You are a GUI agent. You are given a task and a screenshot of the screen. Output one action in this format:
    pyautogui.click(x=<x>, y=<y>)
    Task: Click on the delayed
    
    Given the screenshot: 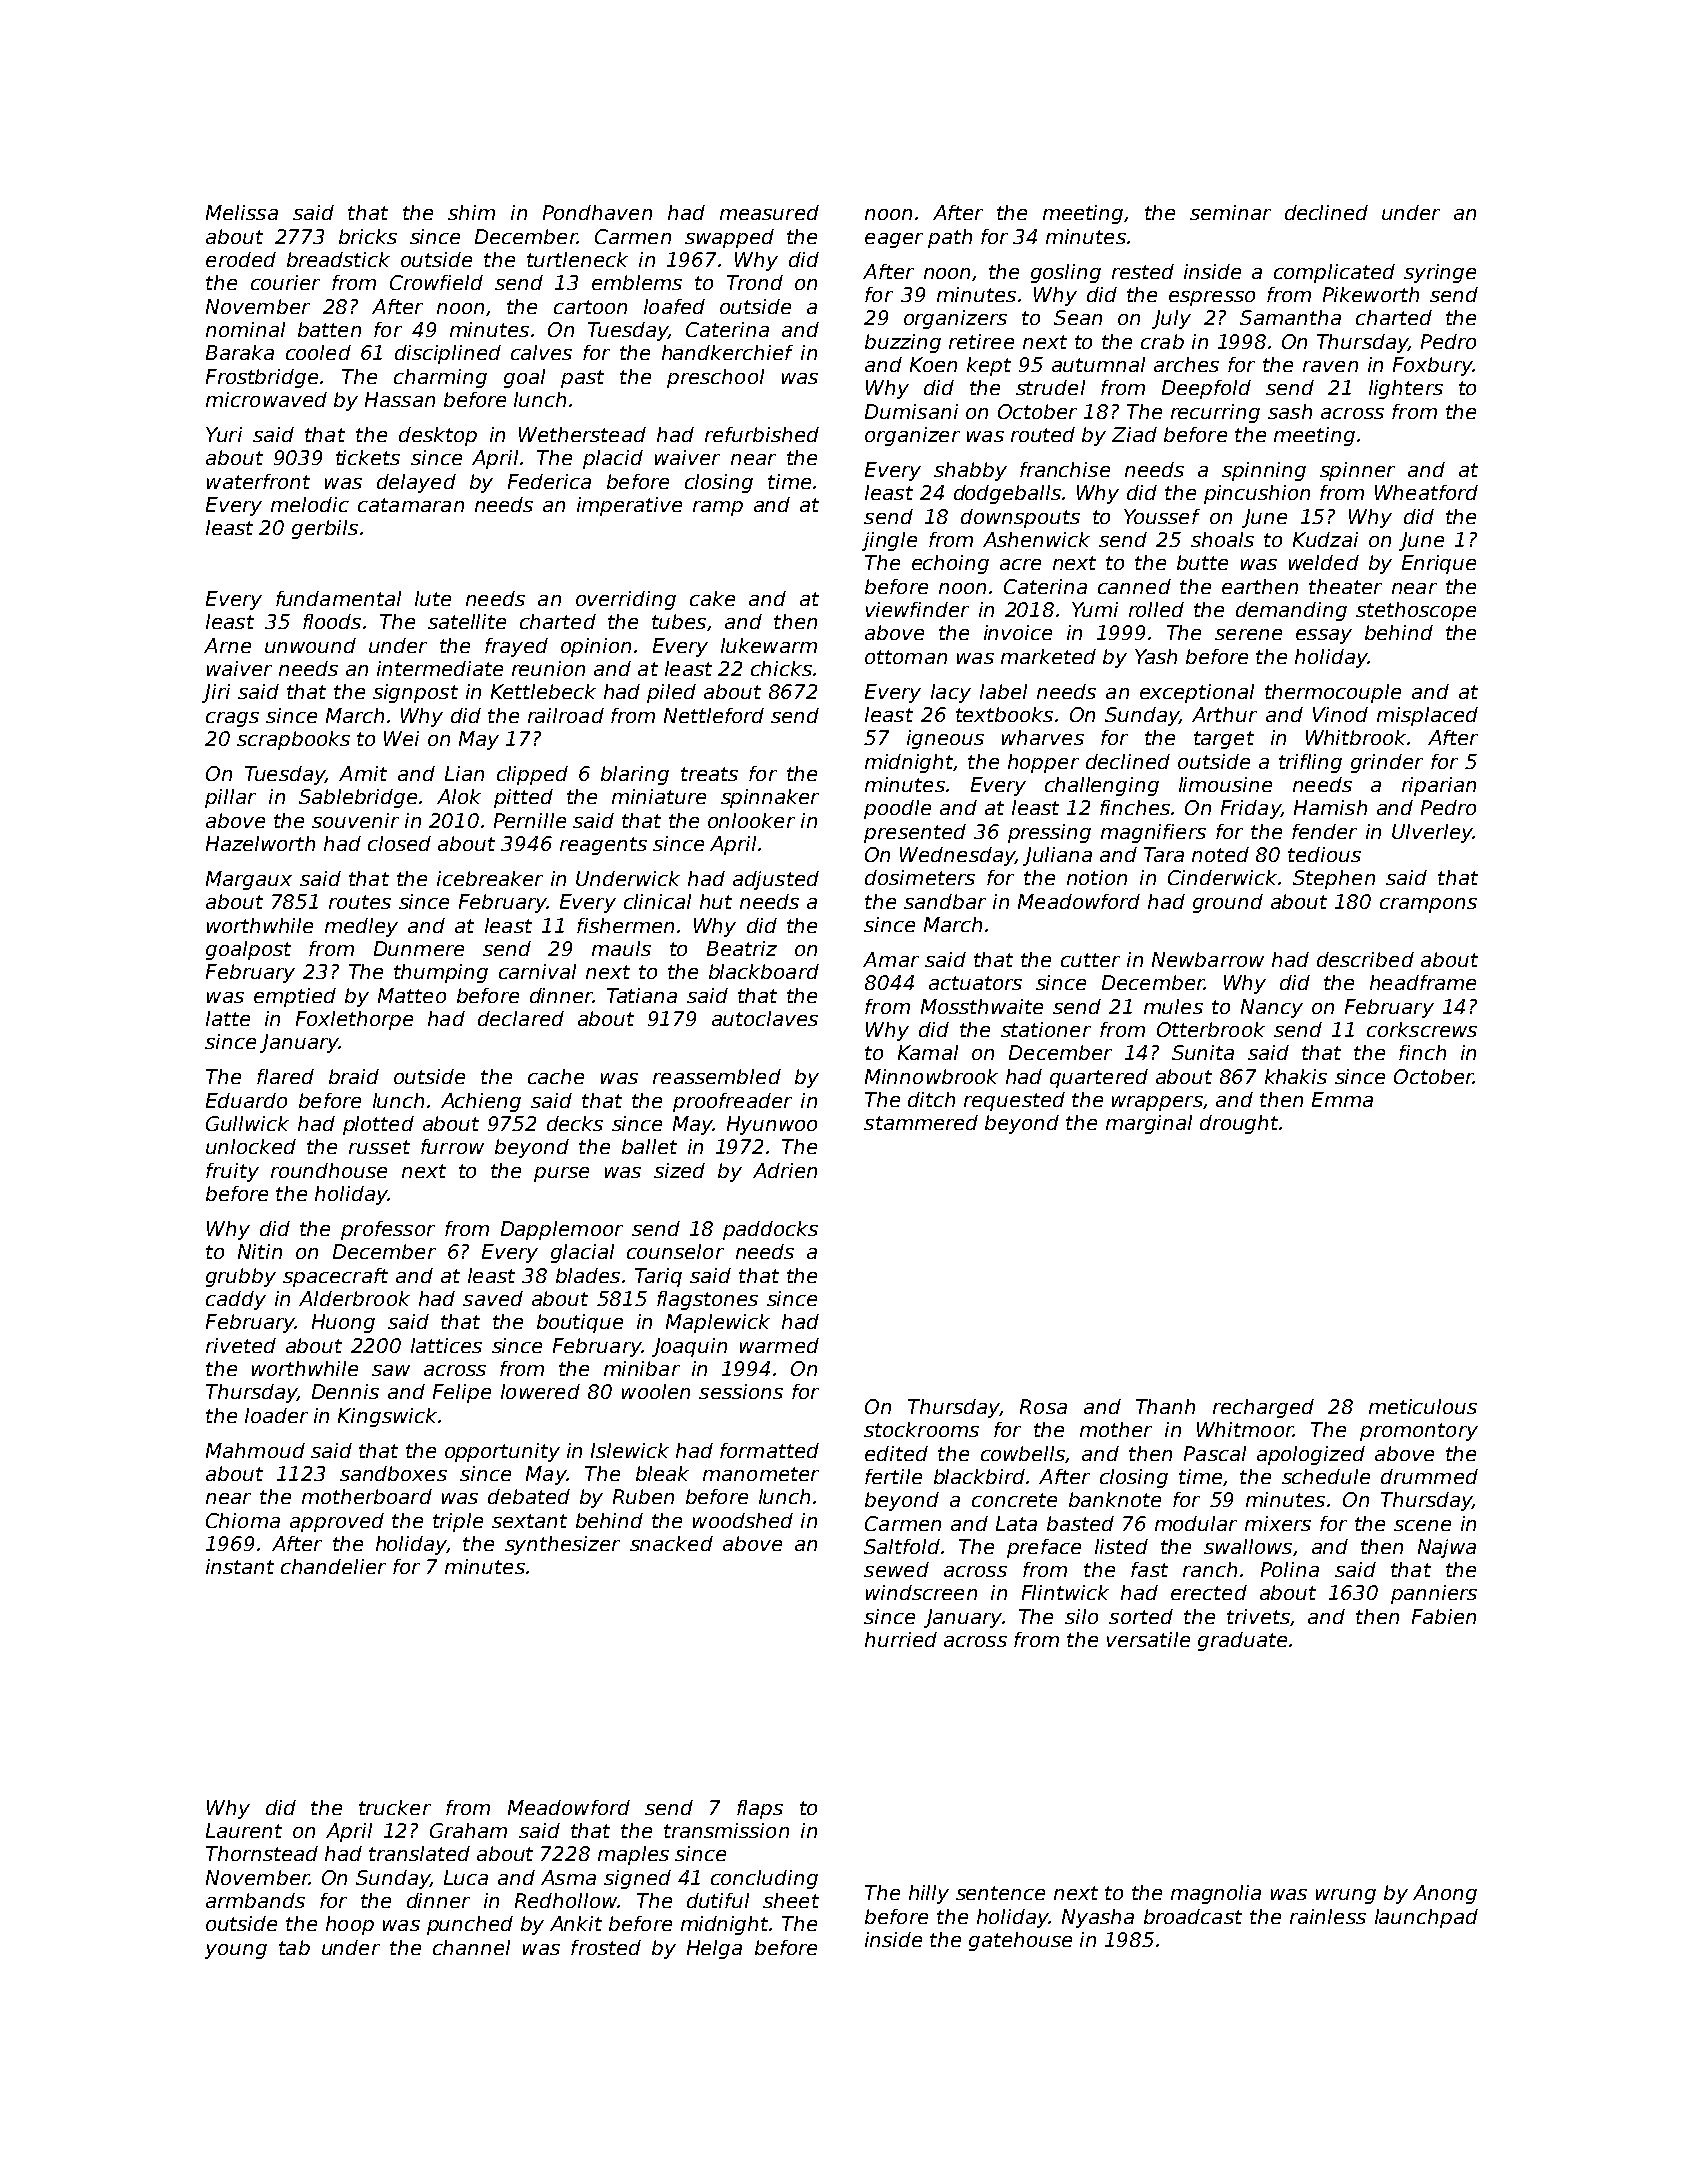 What is the action you would take?
    pyautogui.click(x=416, y=483)
